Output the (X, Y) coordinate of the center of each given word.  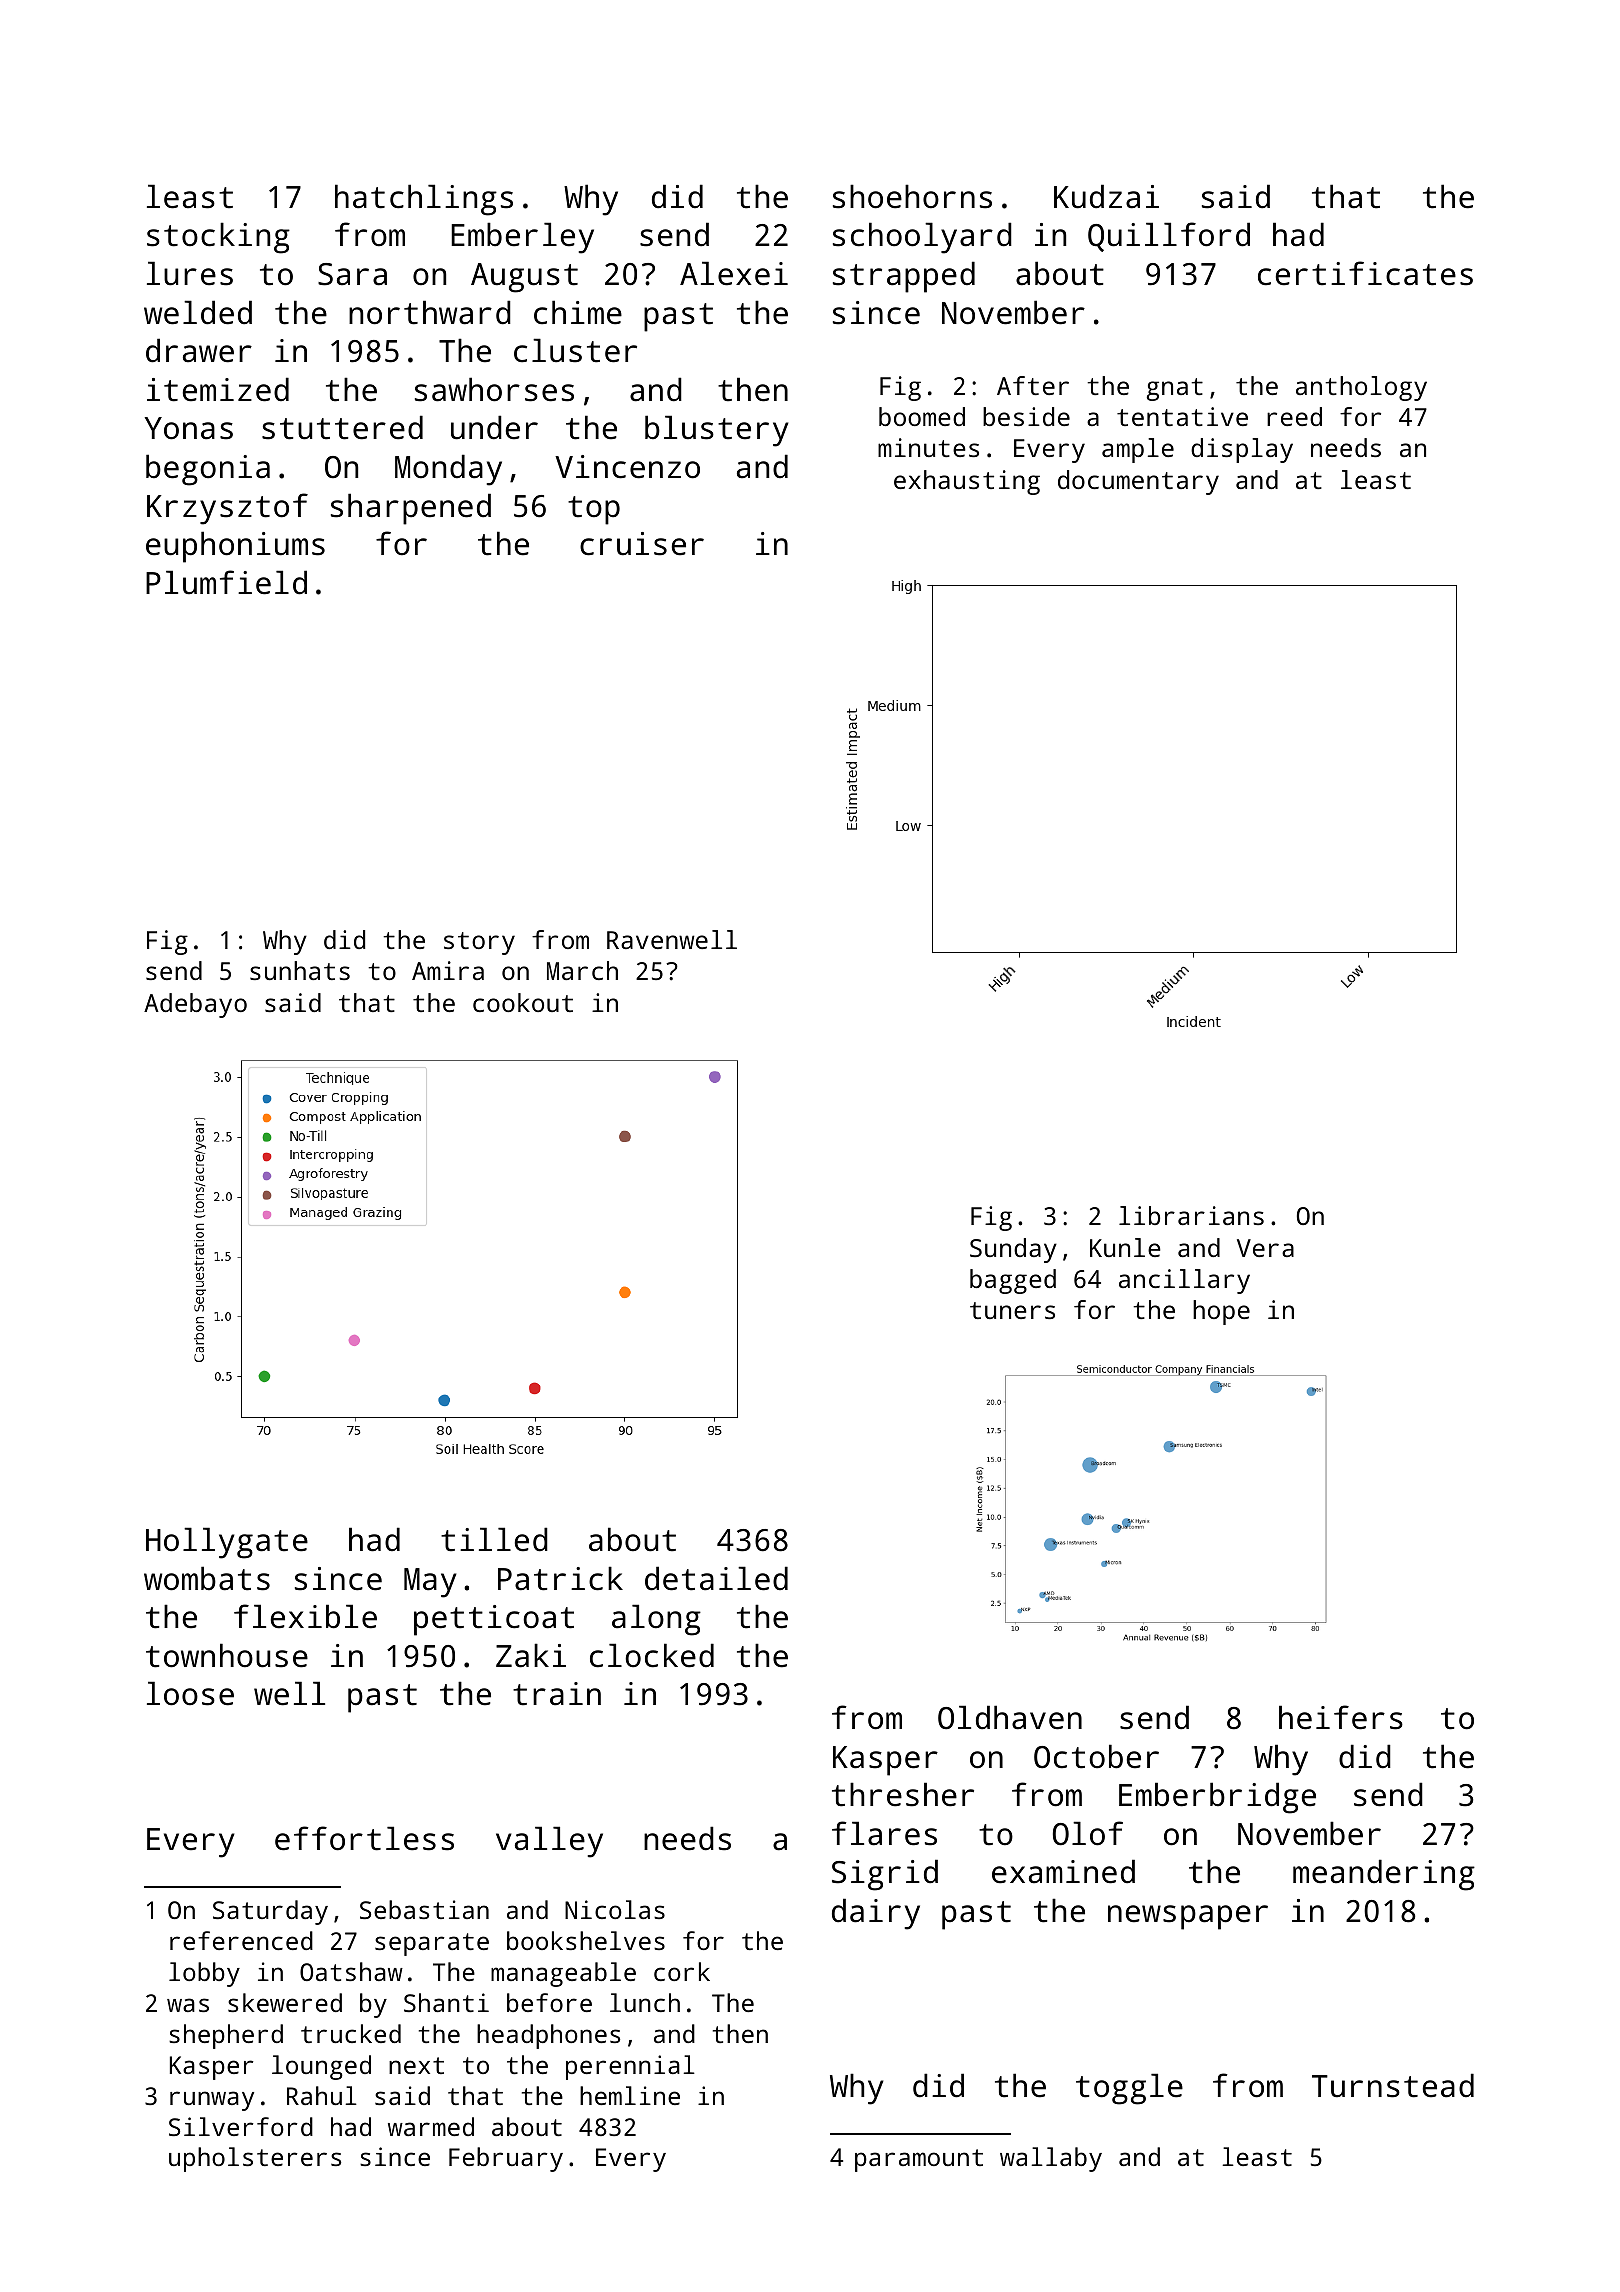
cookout (523, 1002)
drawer (199, 350)
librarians (1191, 1215)
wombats (207, 1578)
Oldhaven (1010, 1717)
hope (1221, 1312)
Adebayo (195, 1005)
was (188, 2005)
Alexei (734, 273)
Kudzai (1106, 196)
